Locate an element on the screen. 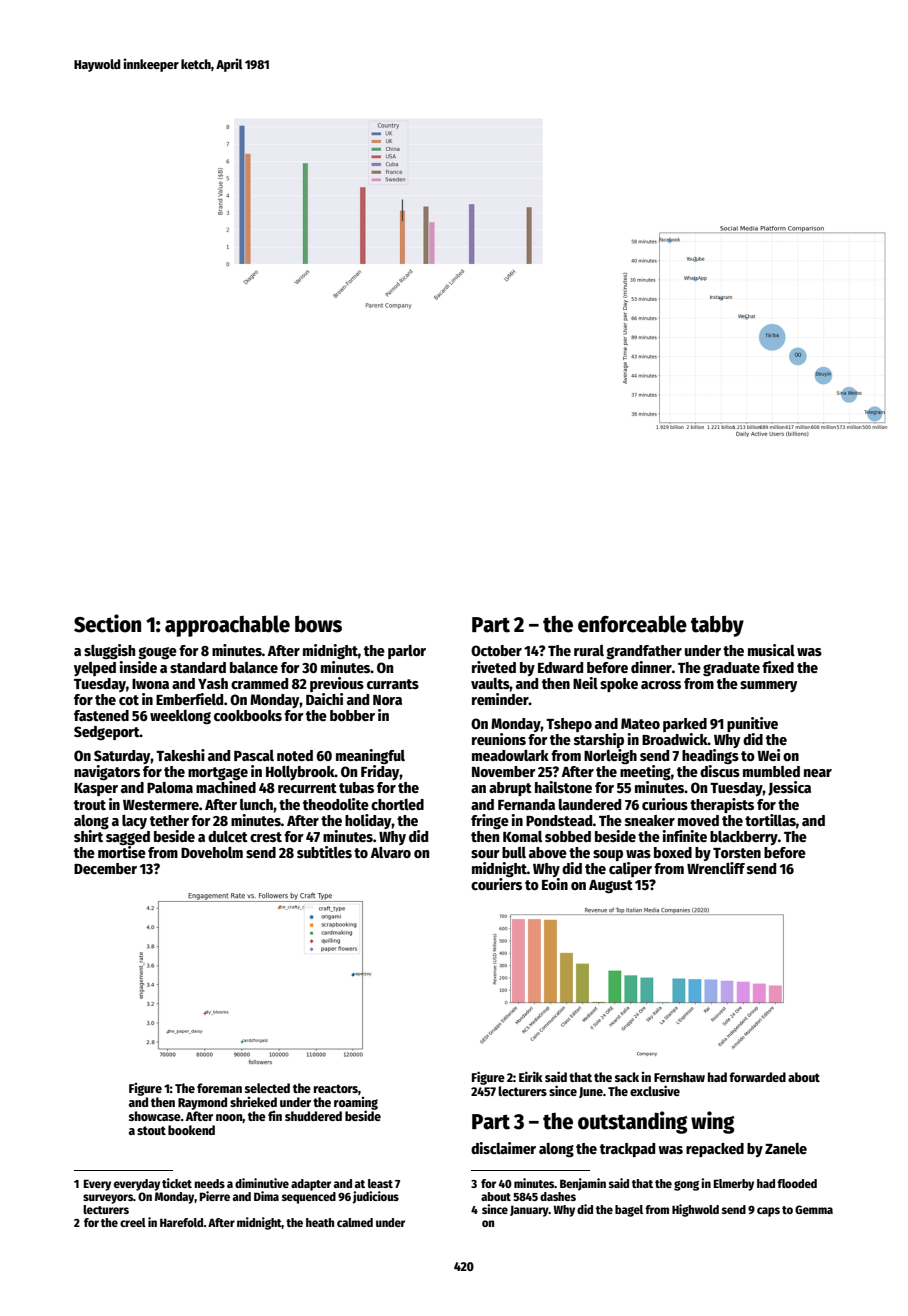 Image resolution: width=908 pixels, height=1316 pixels. foreman is located at coordinates (219, 1088).
